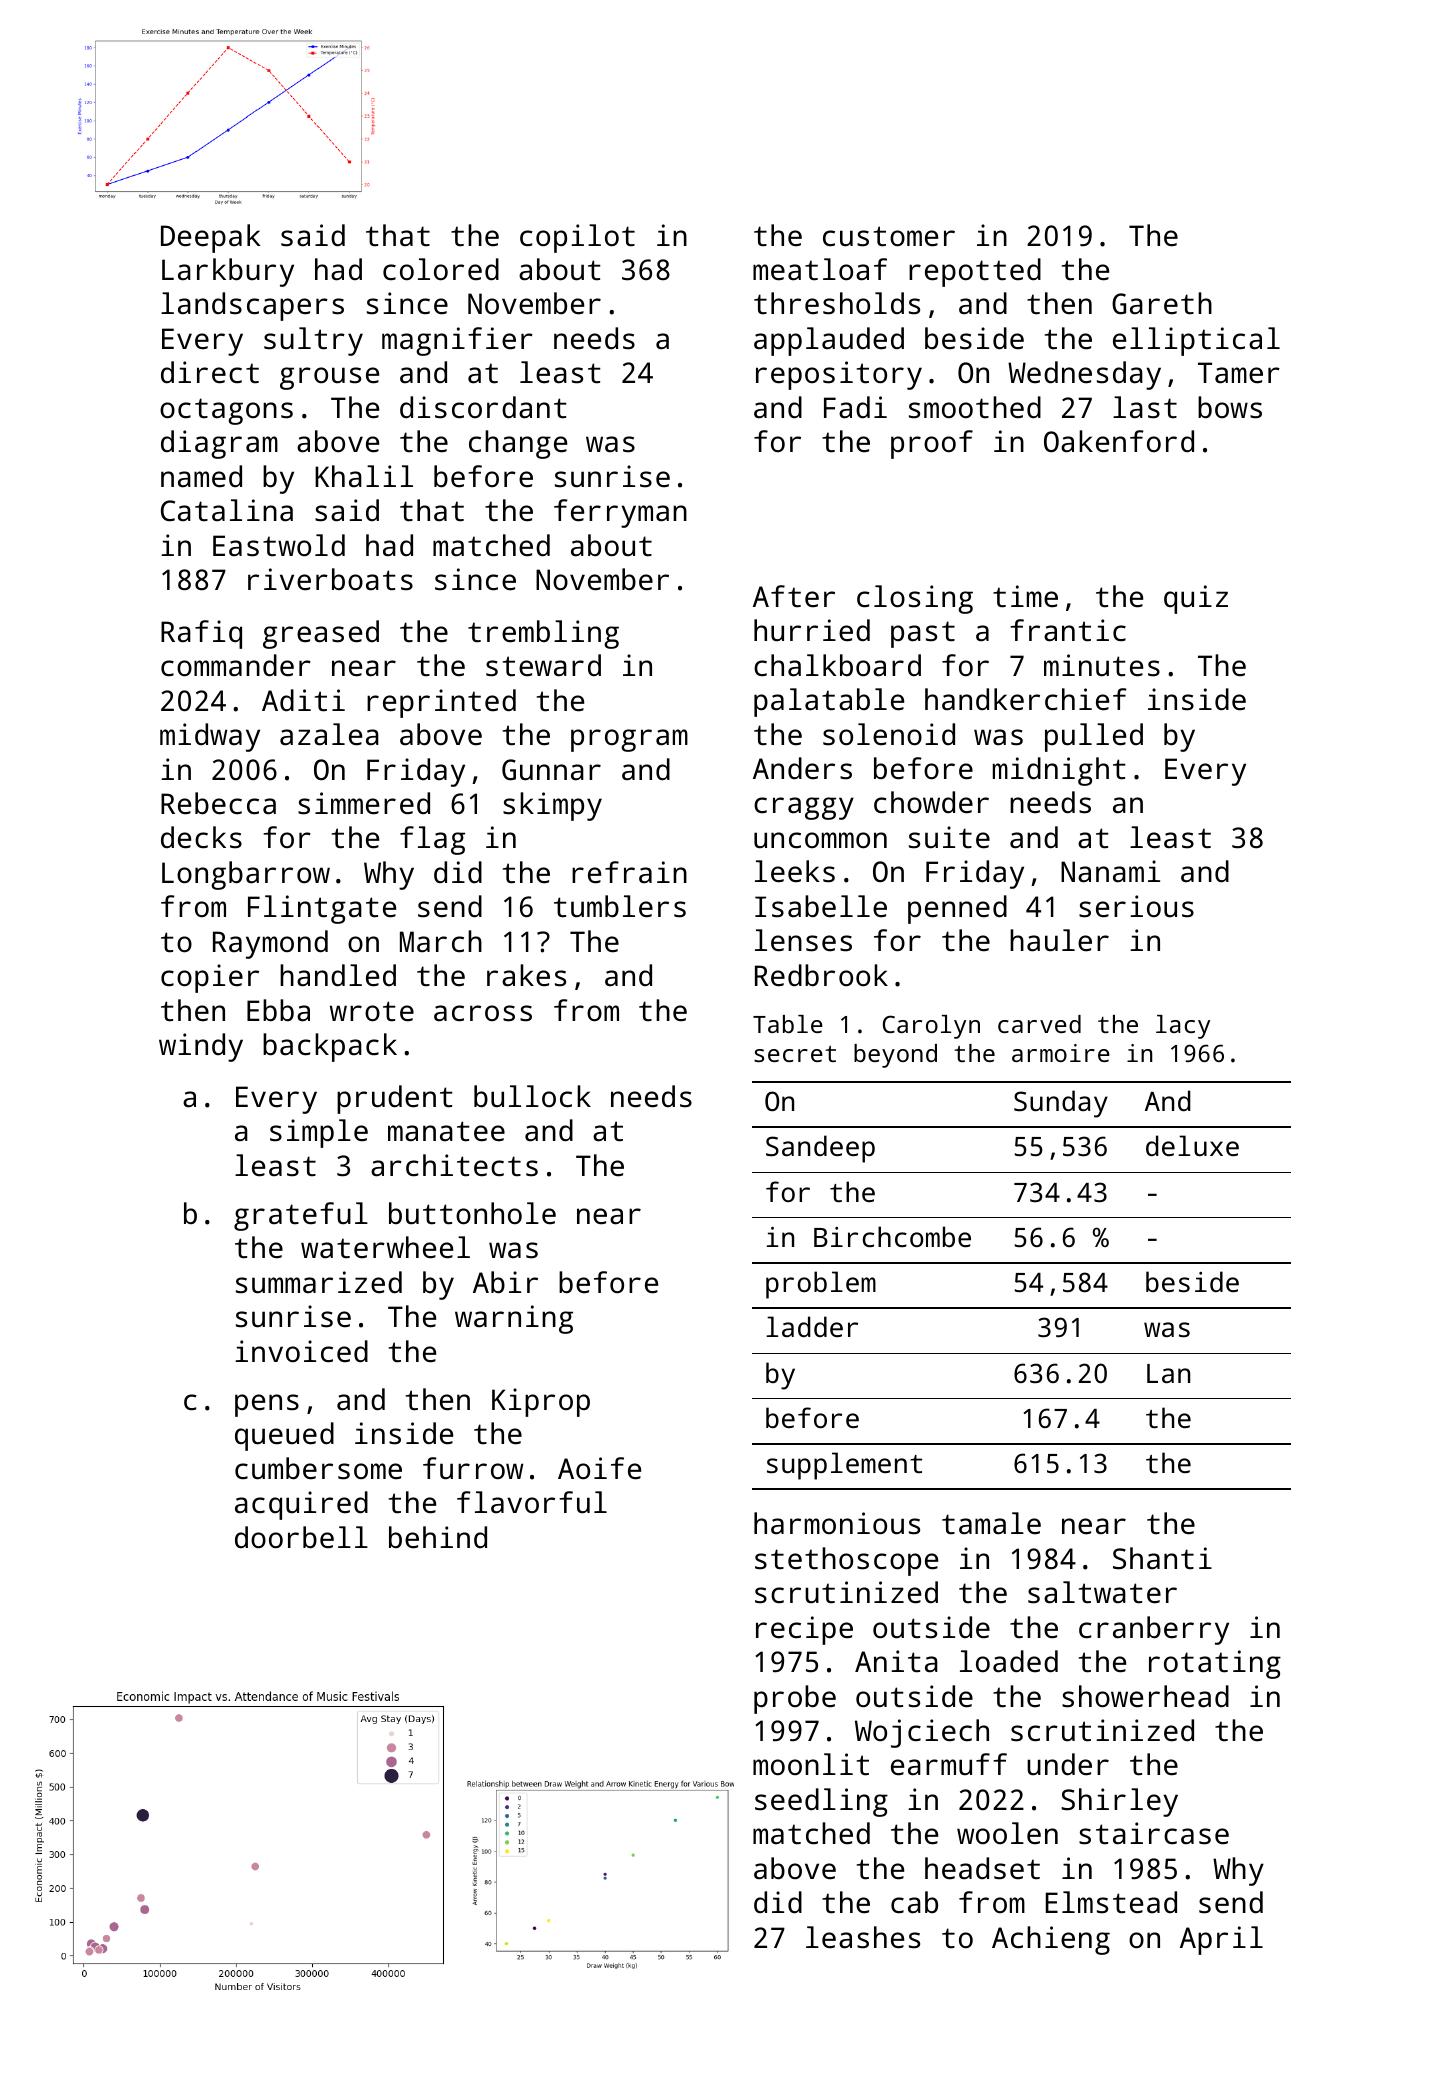  Describe the element at coordinates (599, 1468) in the screenshot. I see `Aoife` at that location.
